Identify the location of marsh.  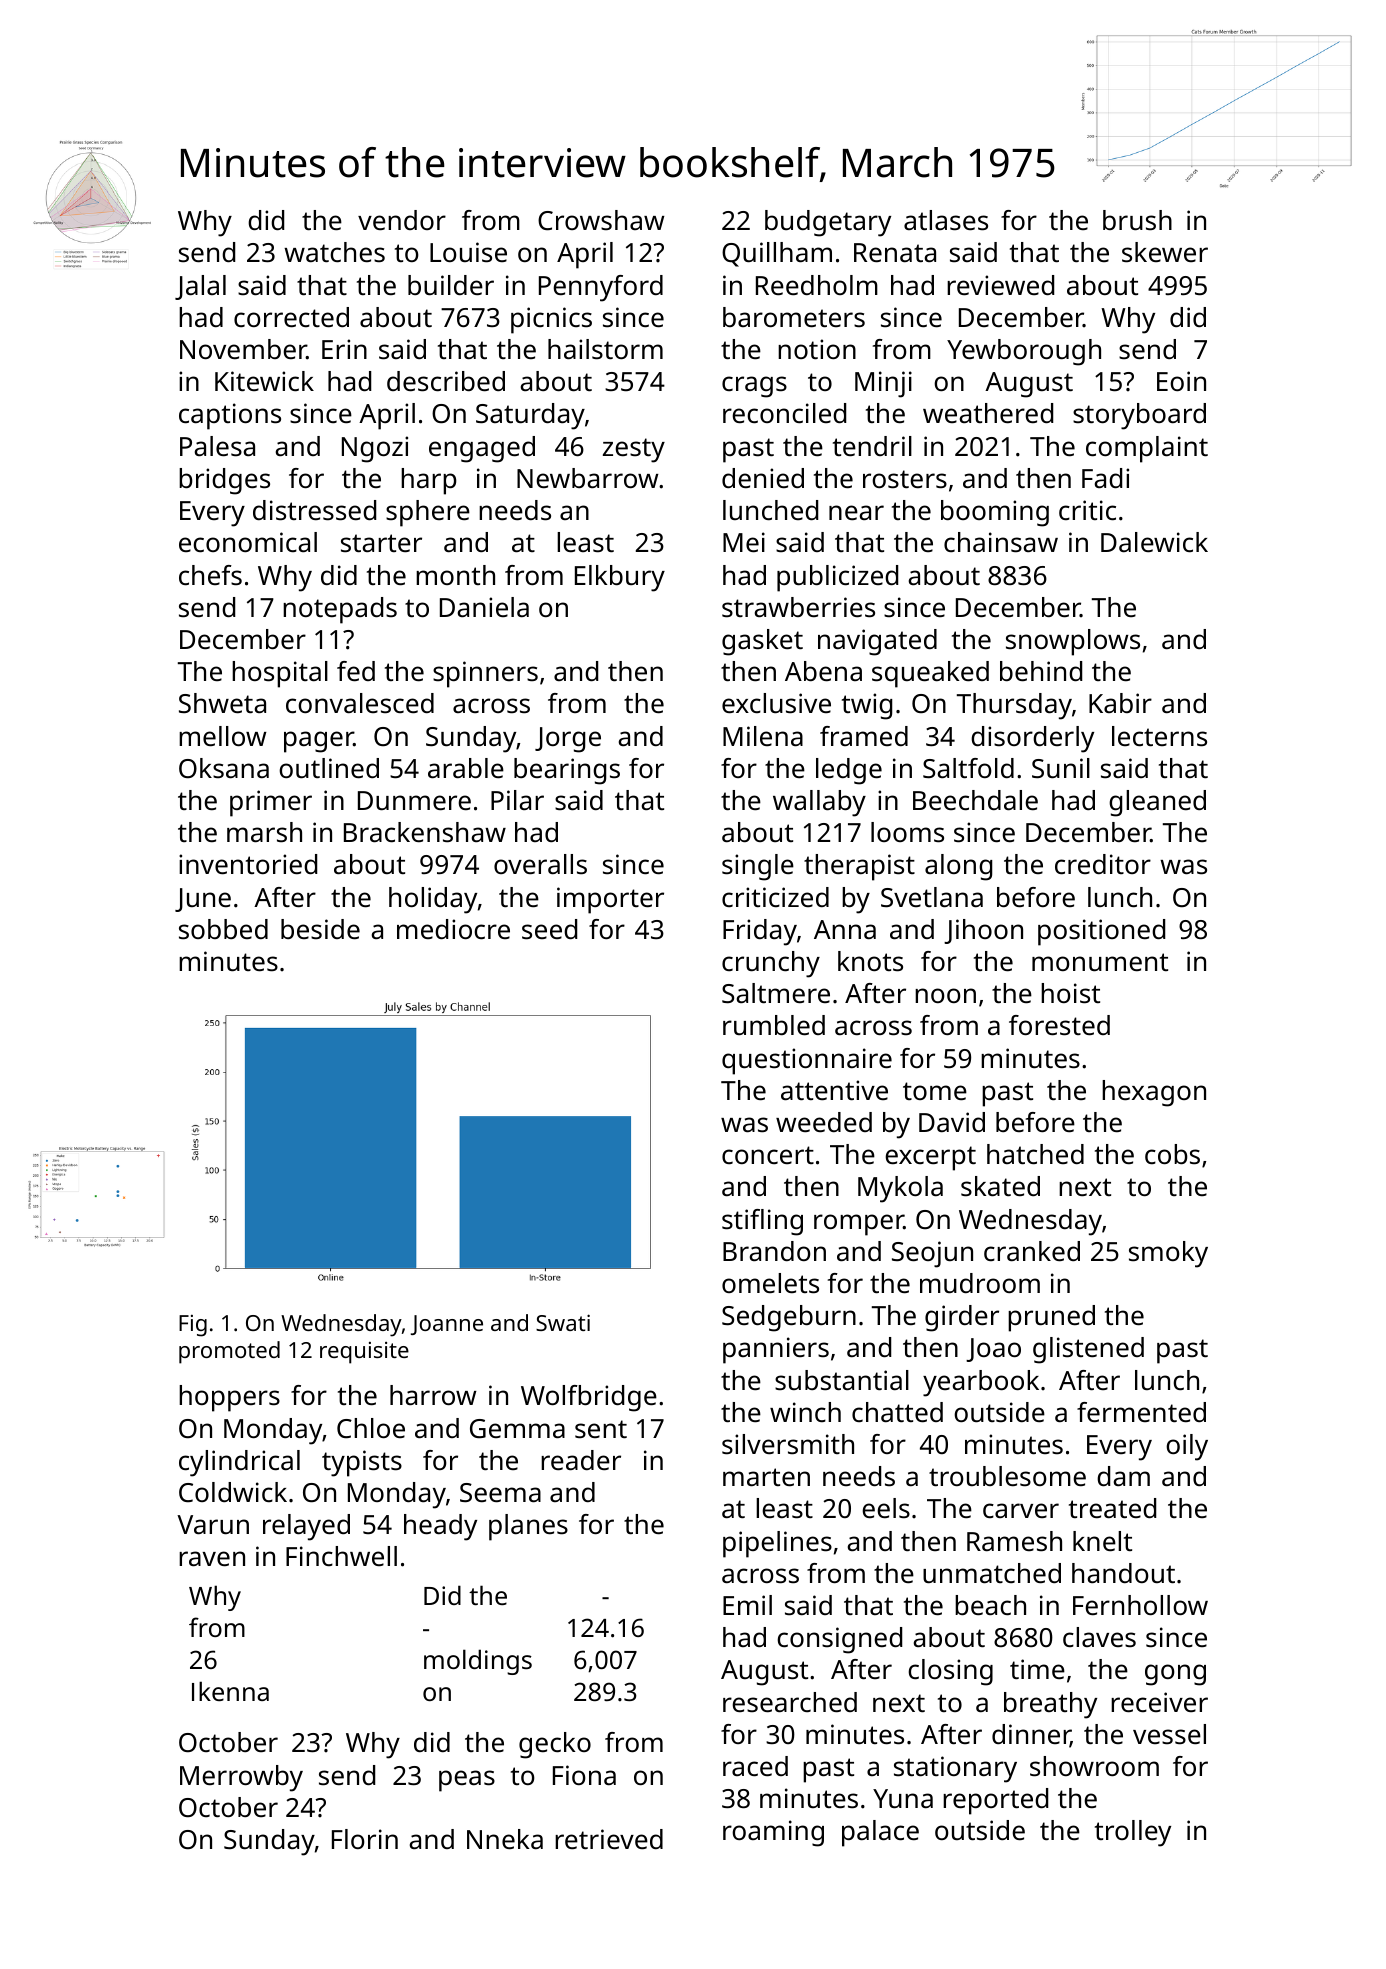
(264, 832).
